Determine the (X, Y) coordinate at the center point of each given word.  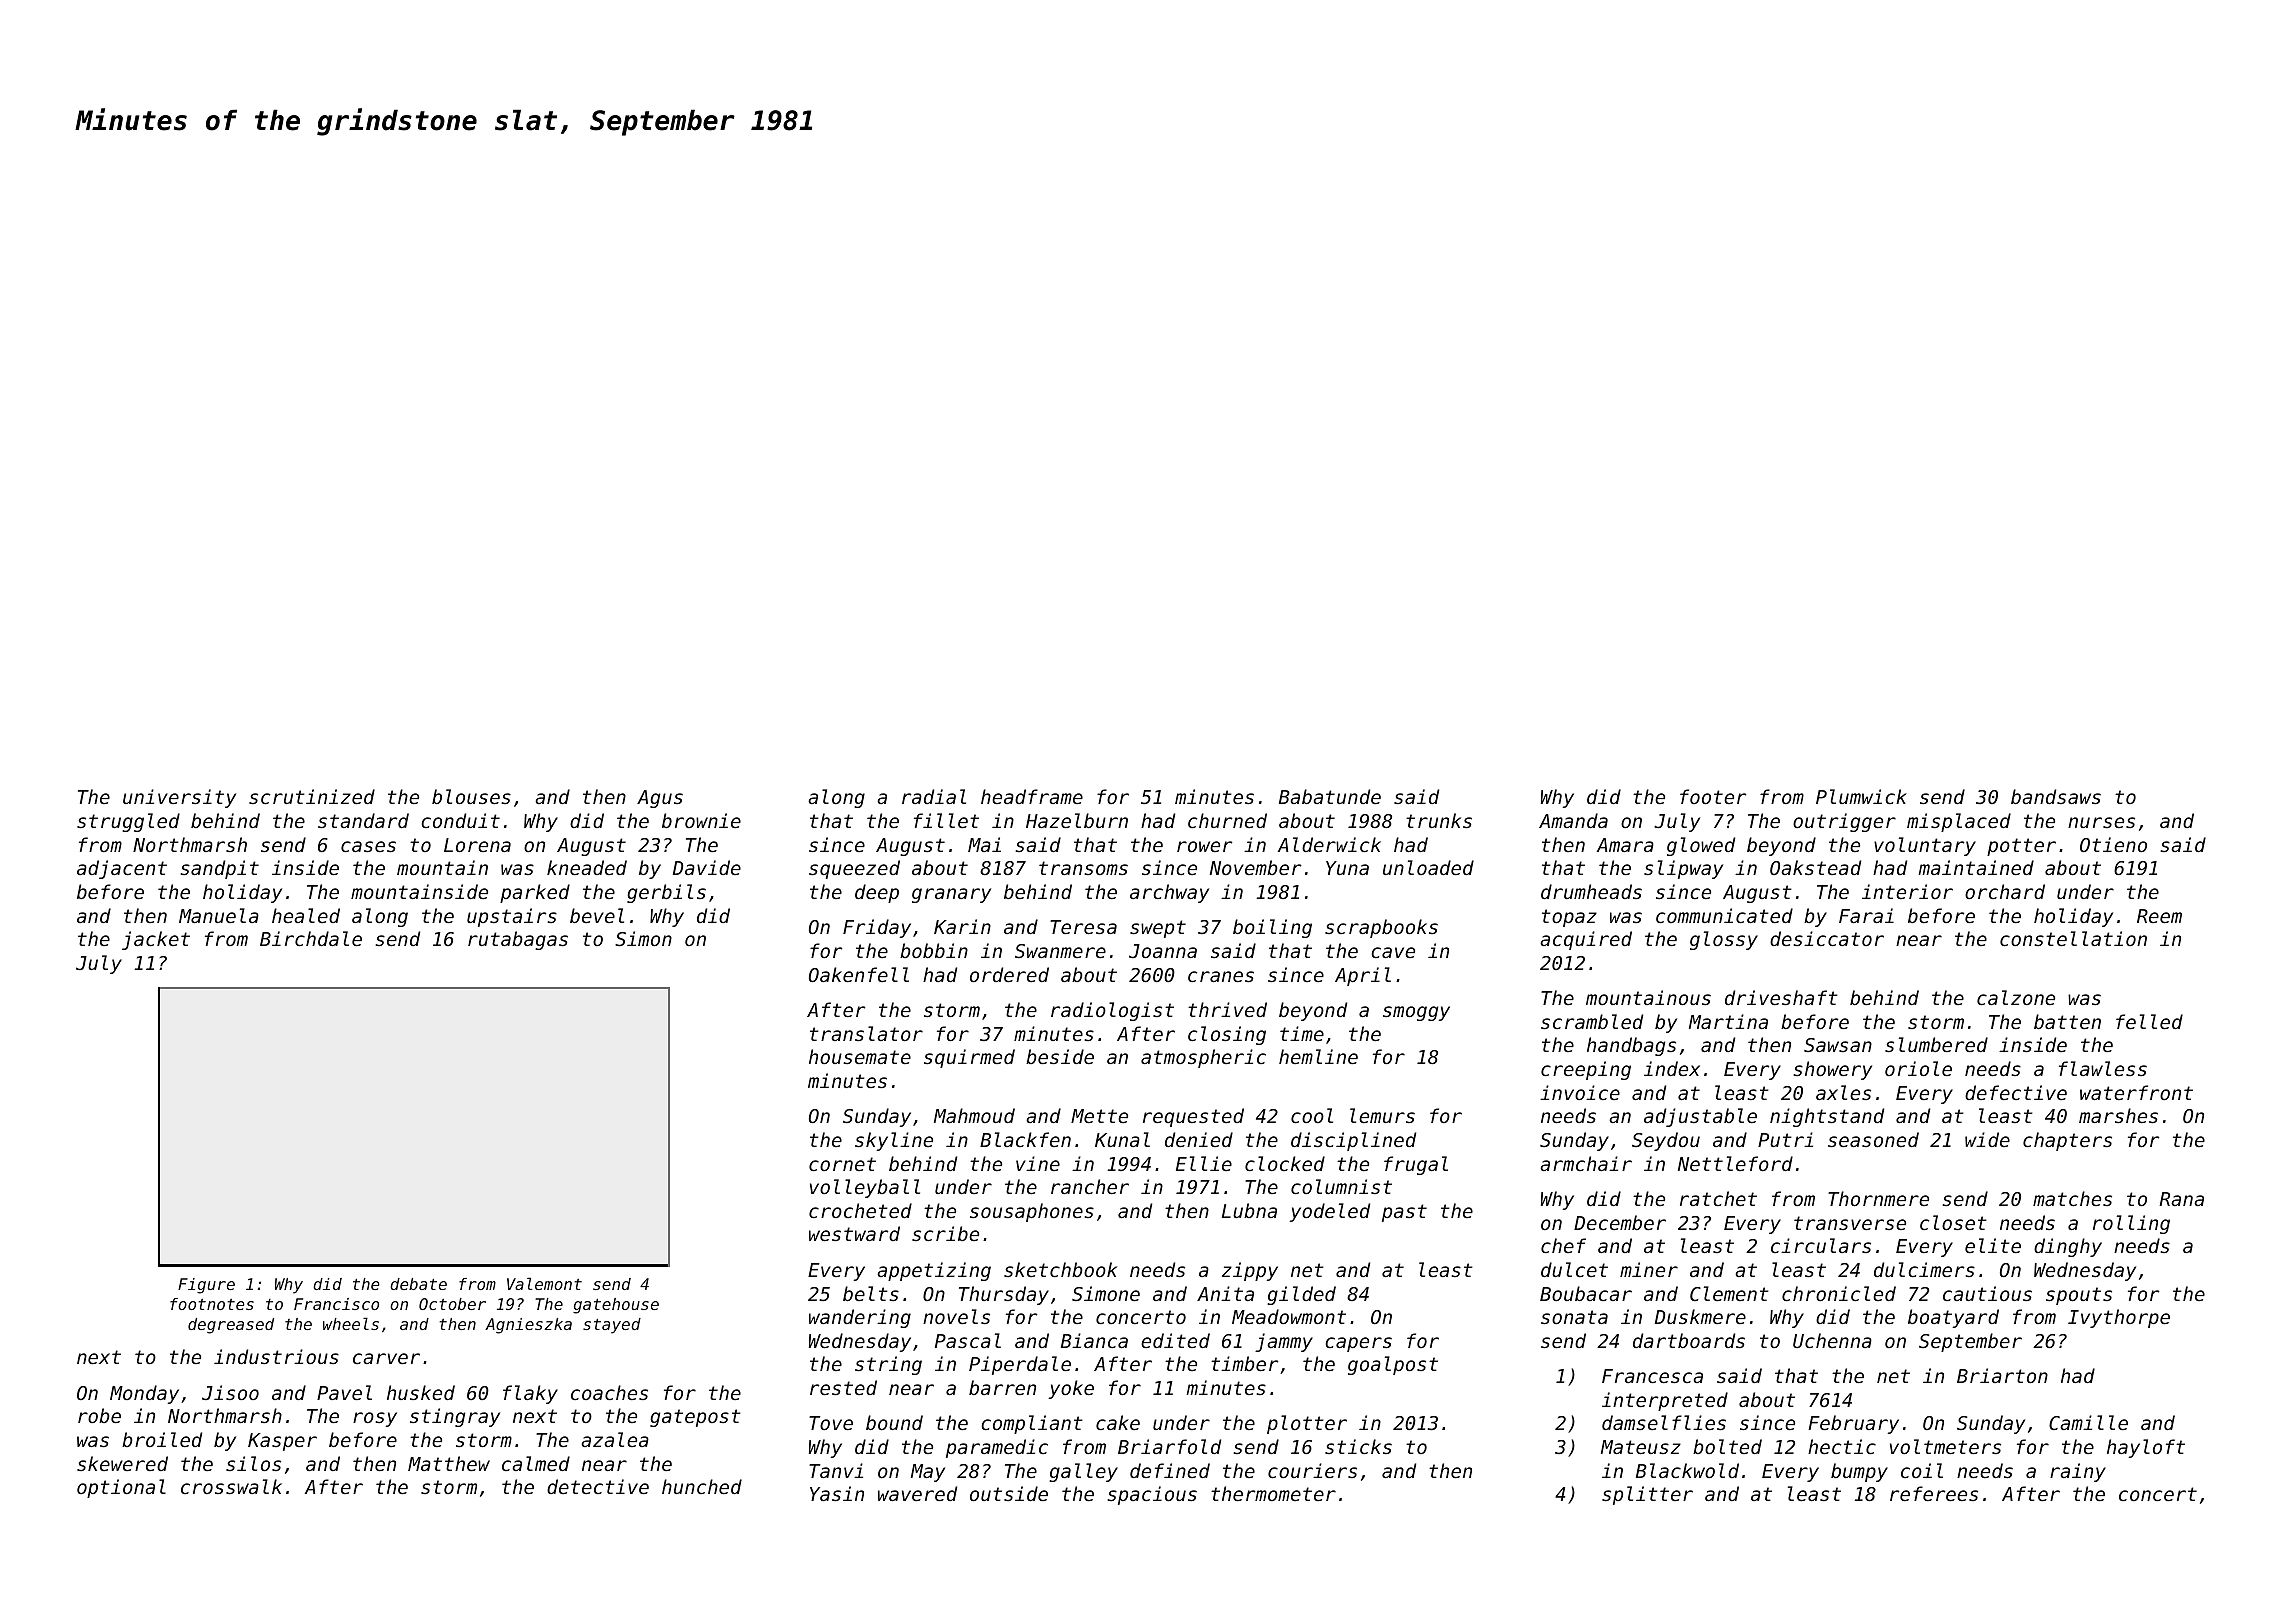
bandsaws (2056, 796)
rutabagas (518, 940)
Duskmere (1700, 1316)
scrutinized (312, 796)
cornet (842, 1164)
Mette (1099, 1116)
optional (121, 1488)
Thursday (1004, 1295)
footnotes (212, 1304)
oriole (1918, 1068)
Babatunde (1330, 796)
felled (2149, 1021)
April (1363, 976)
